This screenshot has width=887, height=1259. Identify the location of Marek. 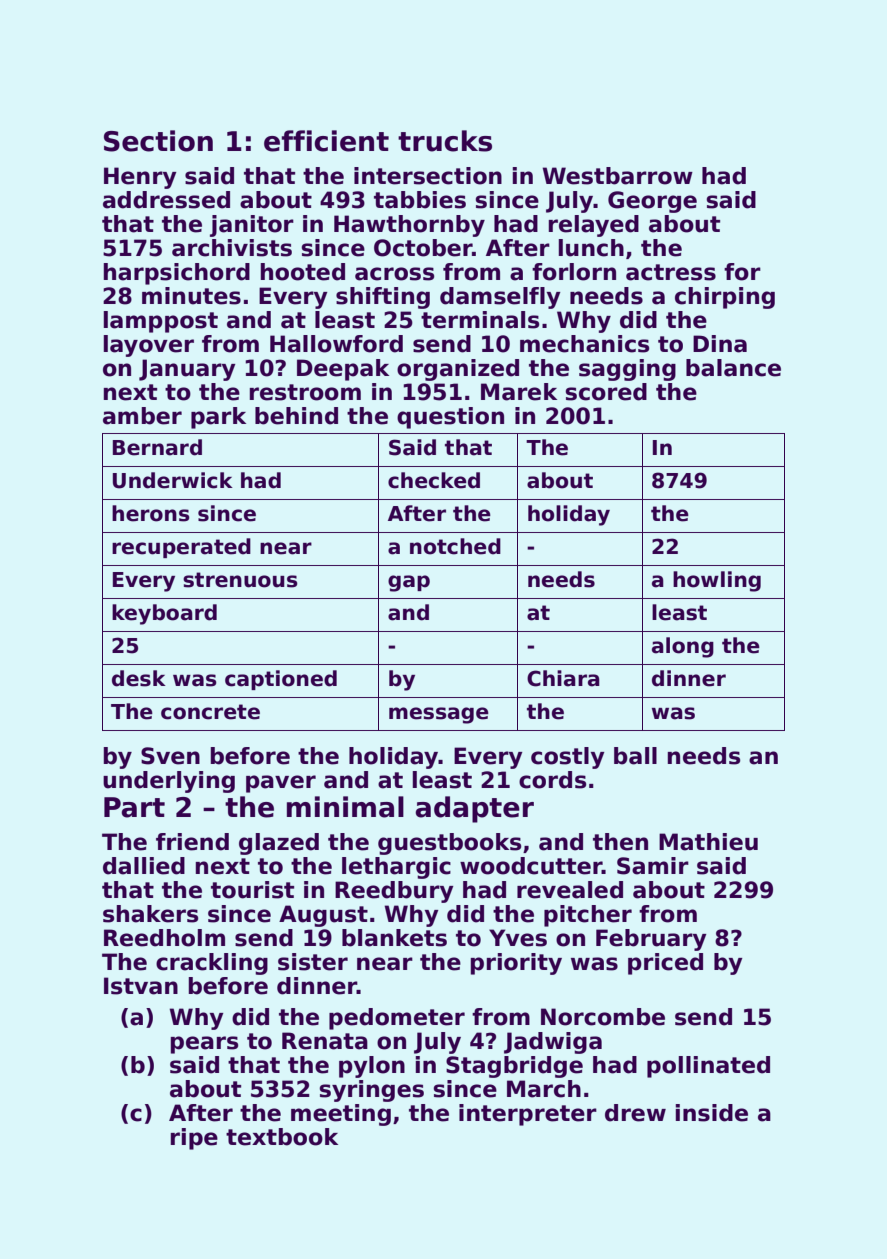
(519, 392).
